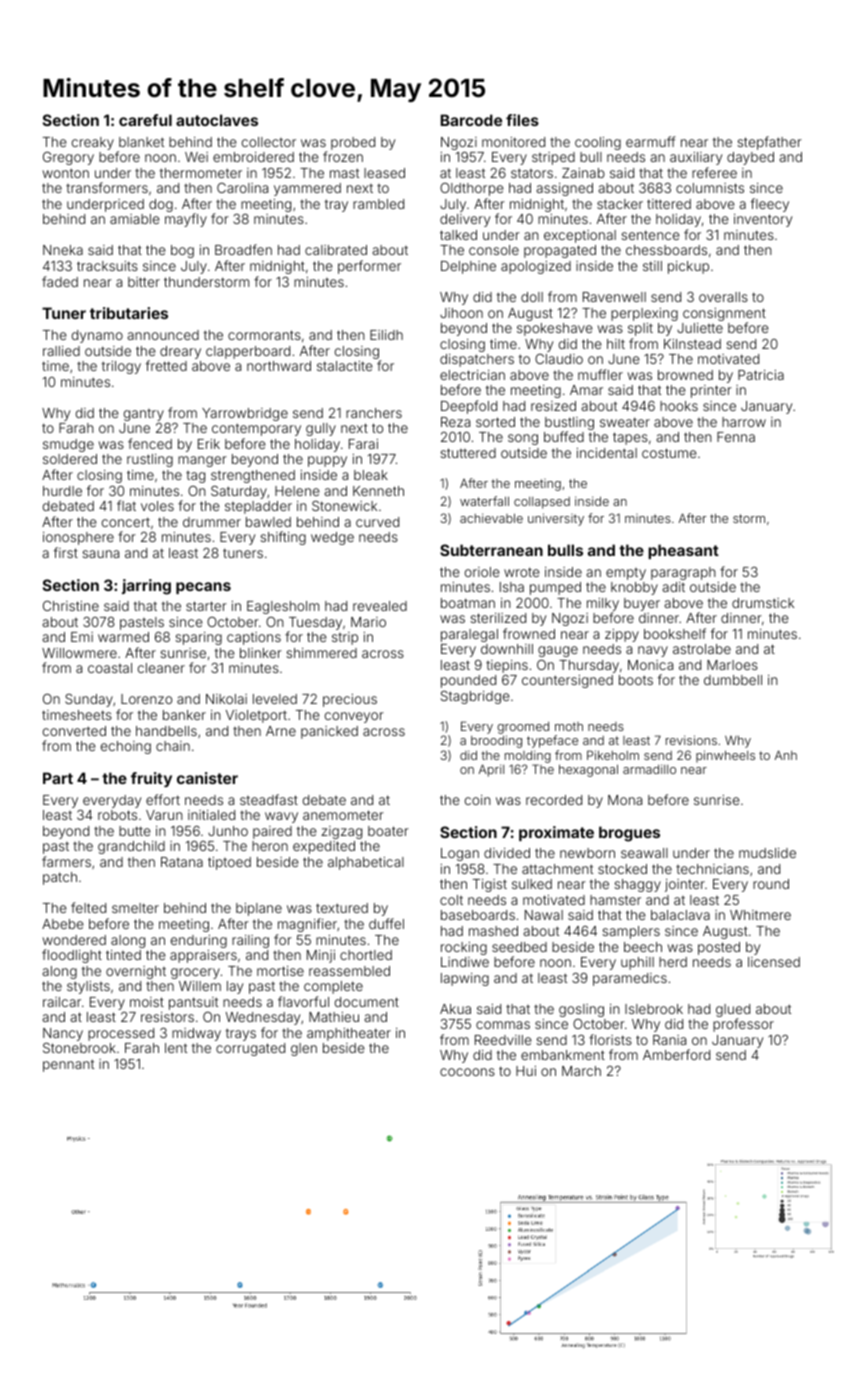 The height and width of the screenshot is (1400, 849). Describe the element at coordinates (217, 120) in the screenshot. I see `autoclaves` at that location.
